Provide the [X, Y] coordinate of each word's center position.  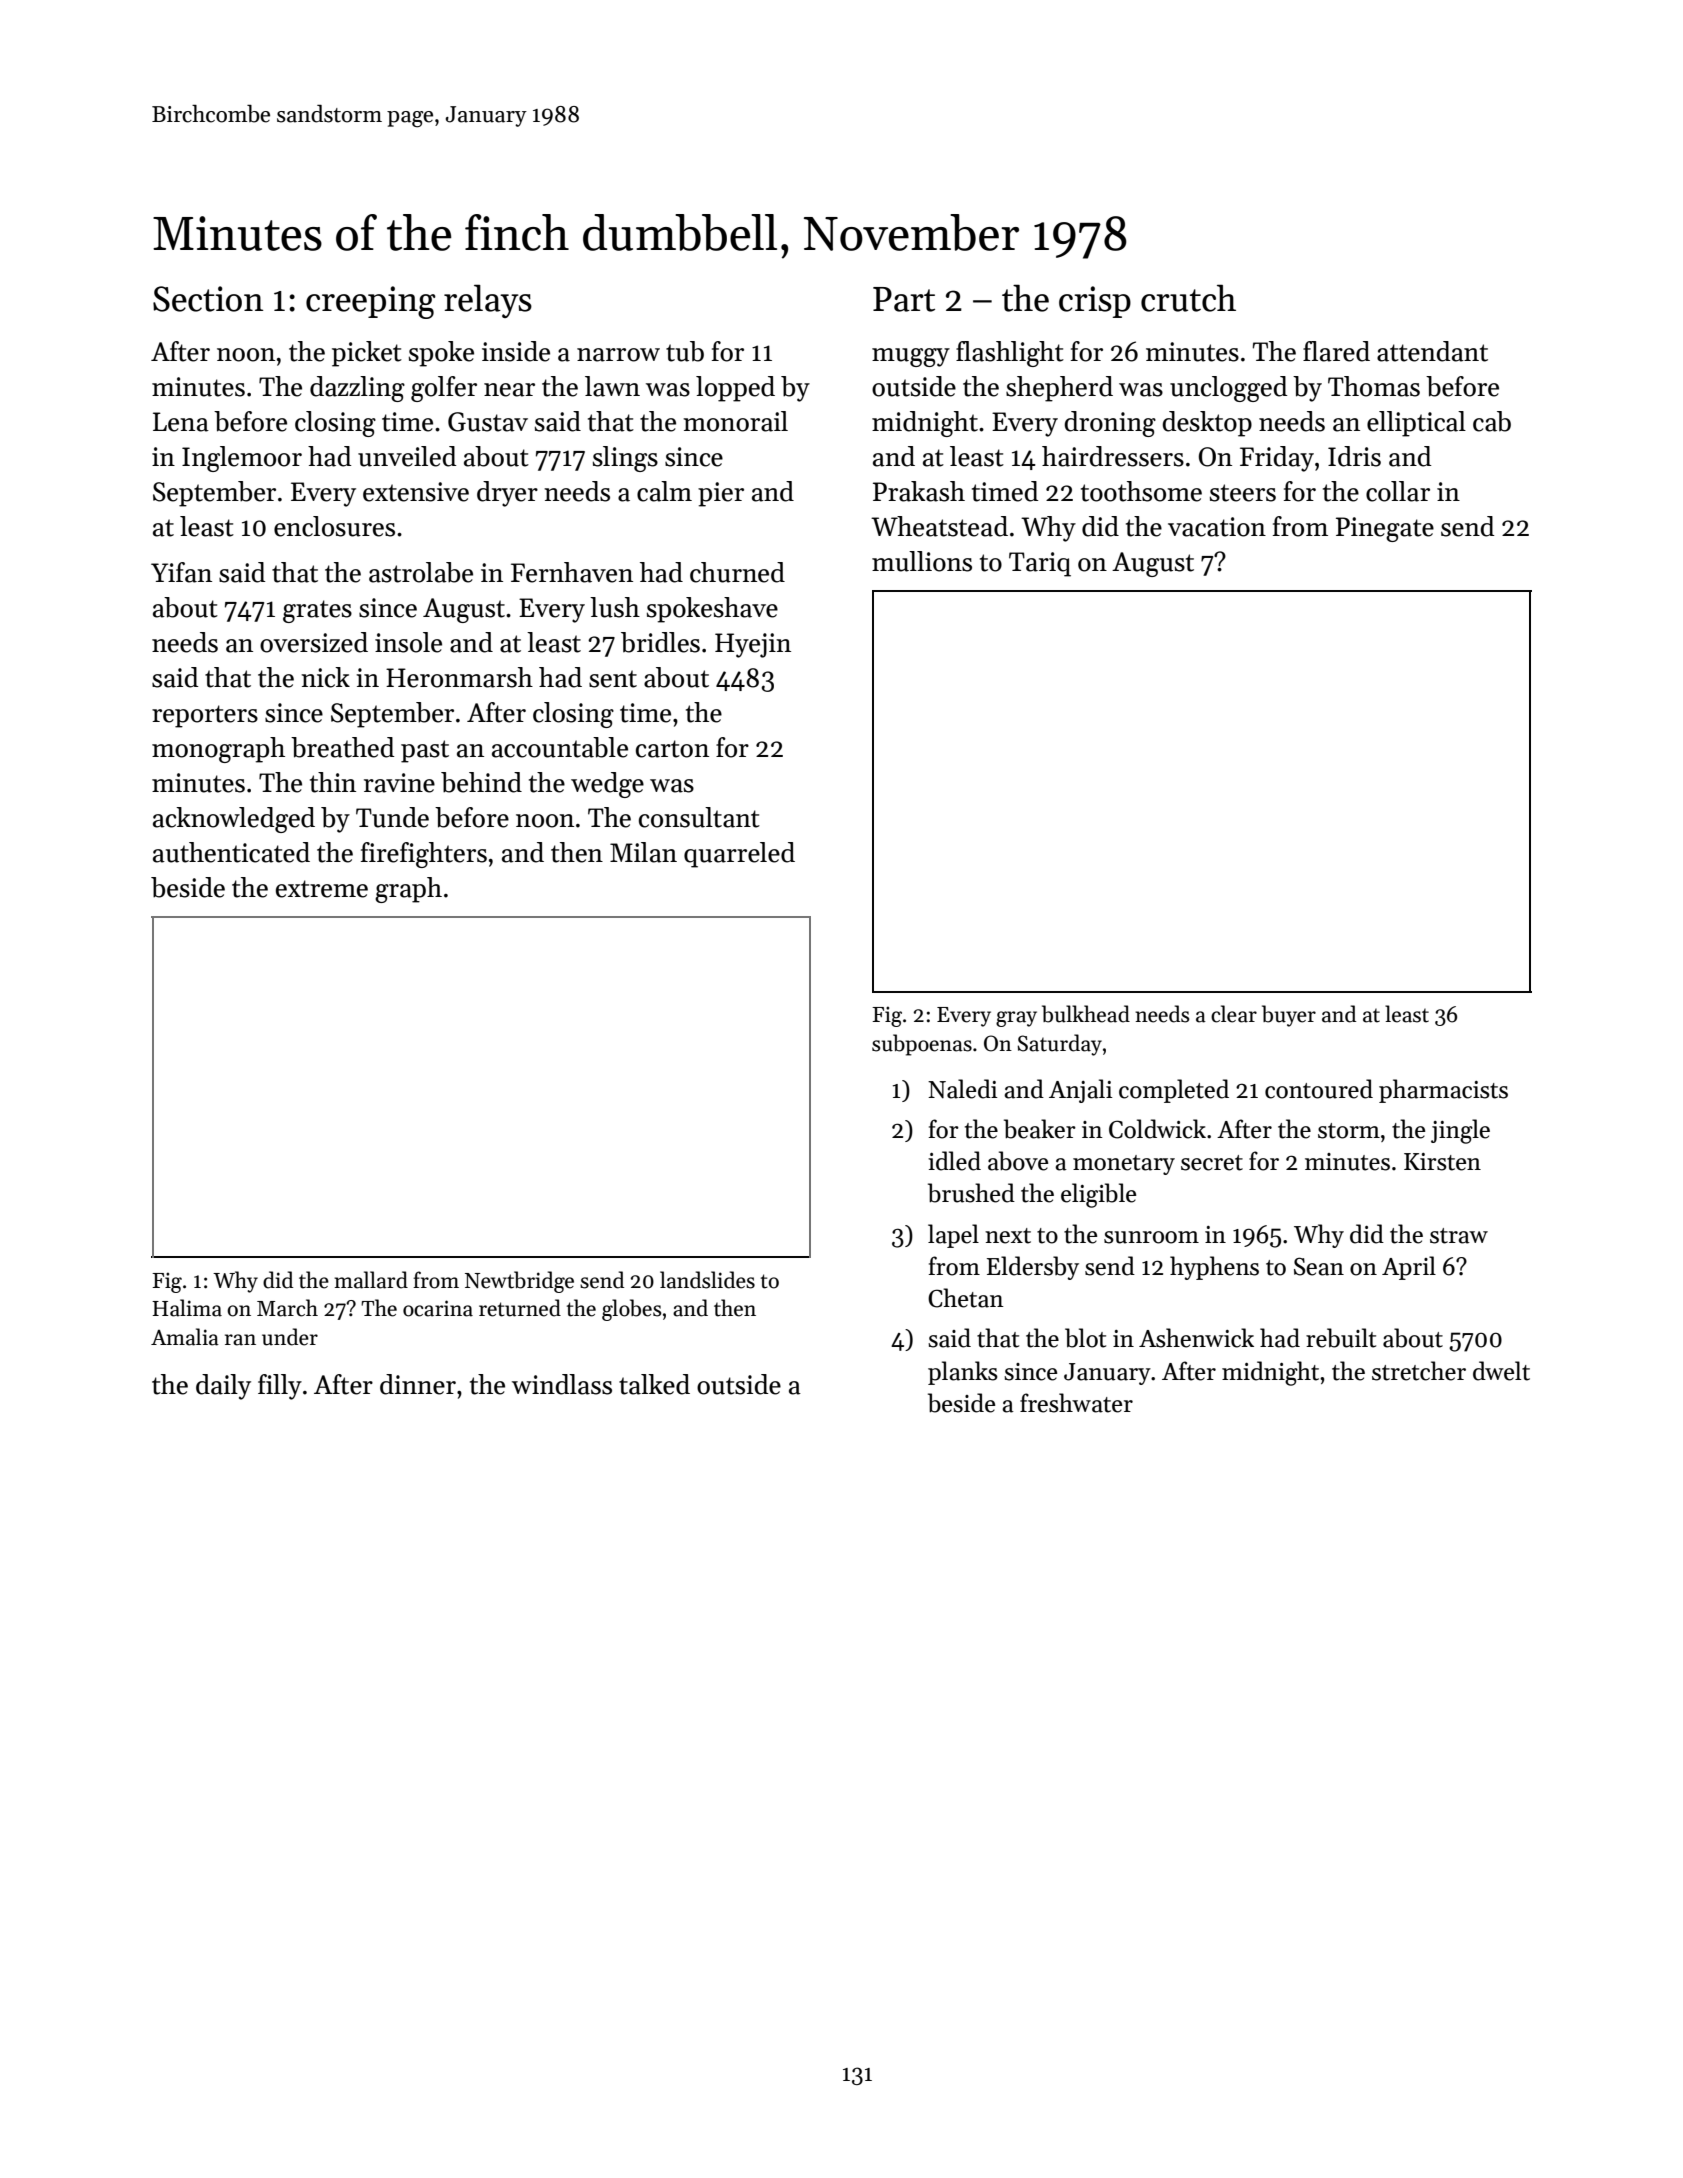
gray [1016, 1019]
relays [488, 301]
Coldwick [1157, 1129]
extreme [322, 889]
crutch [1188, 298]
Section [208, 299]
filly [280, 1387]
